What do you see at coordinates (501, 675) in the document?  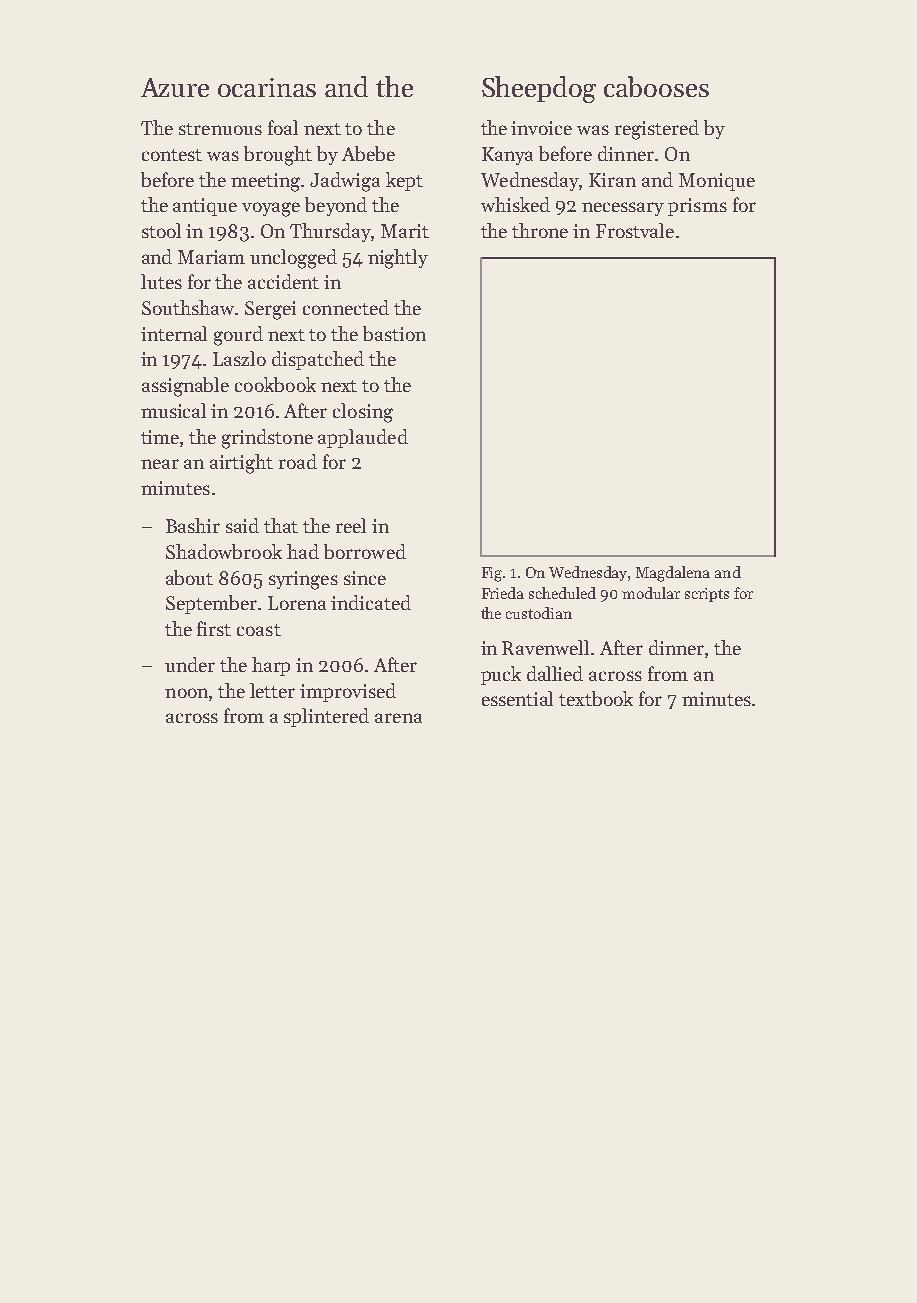 I see `puck` at bounding box center [501, 675].
